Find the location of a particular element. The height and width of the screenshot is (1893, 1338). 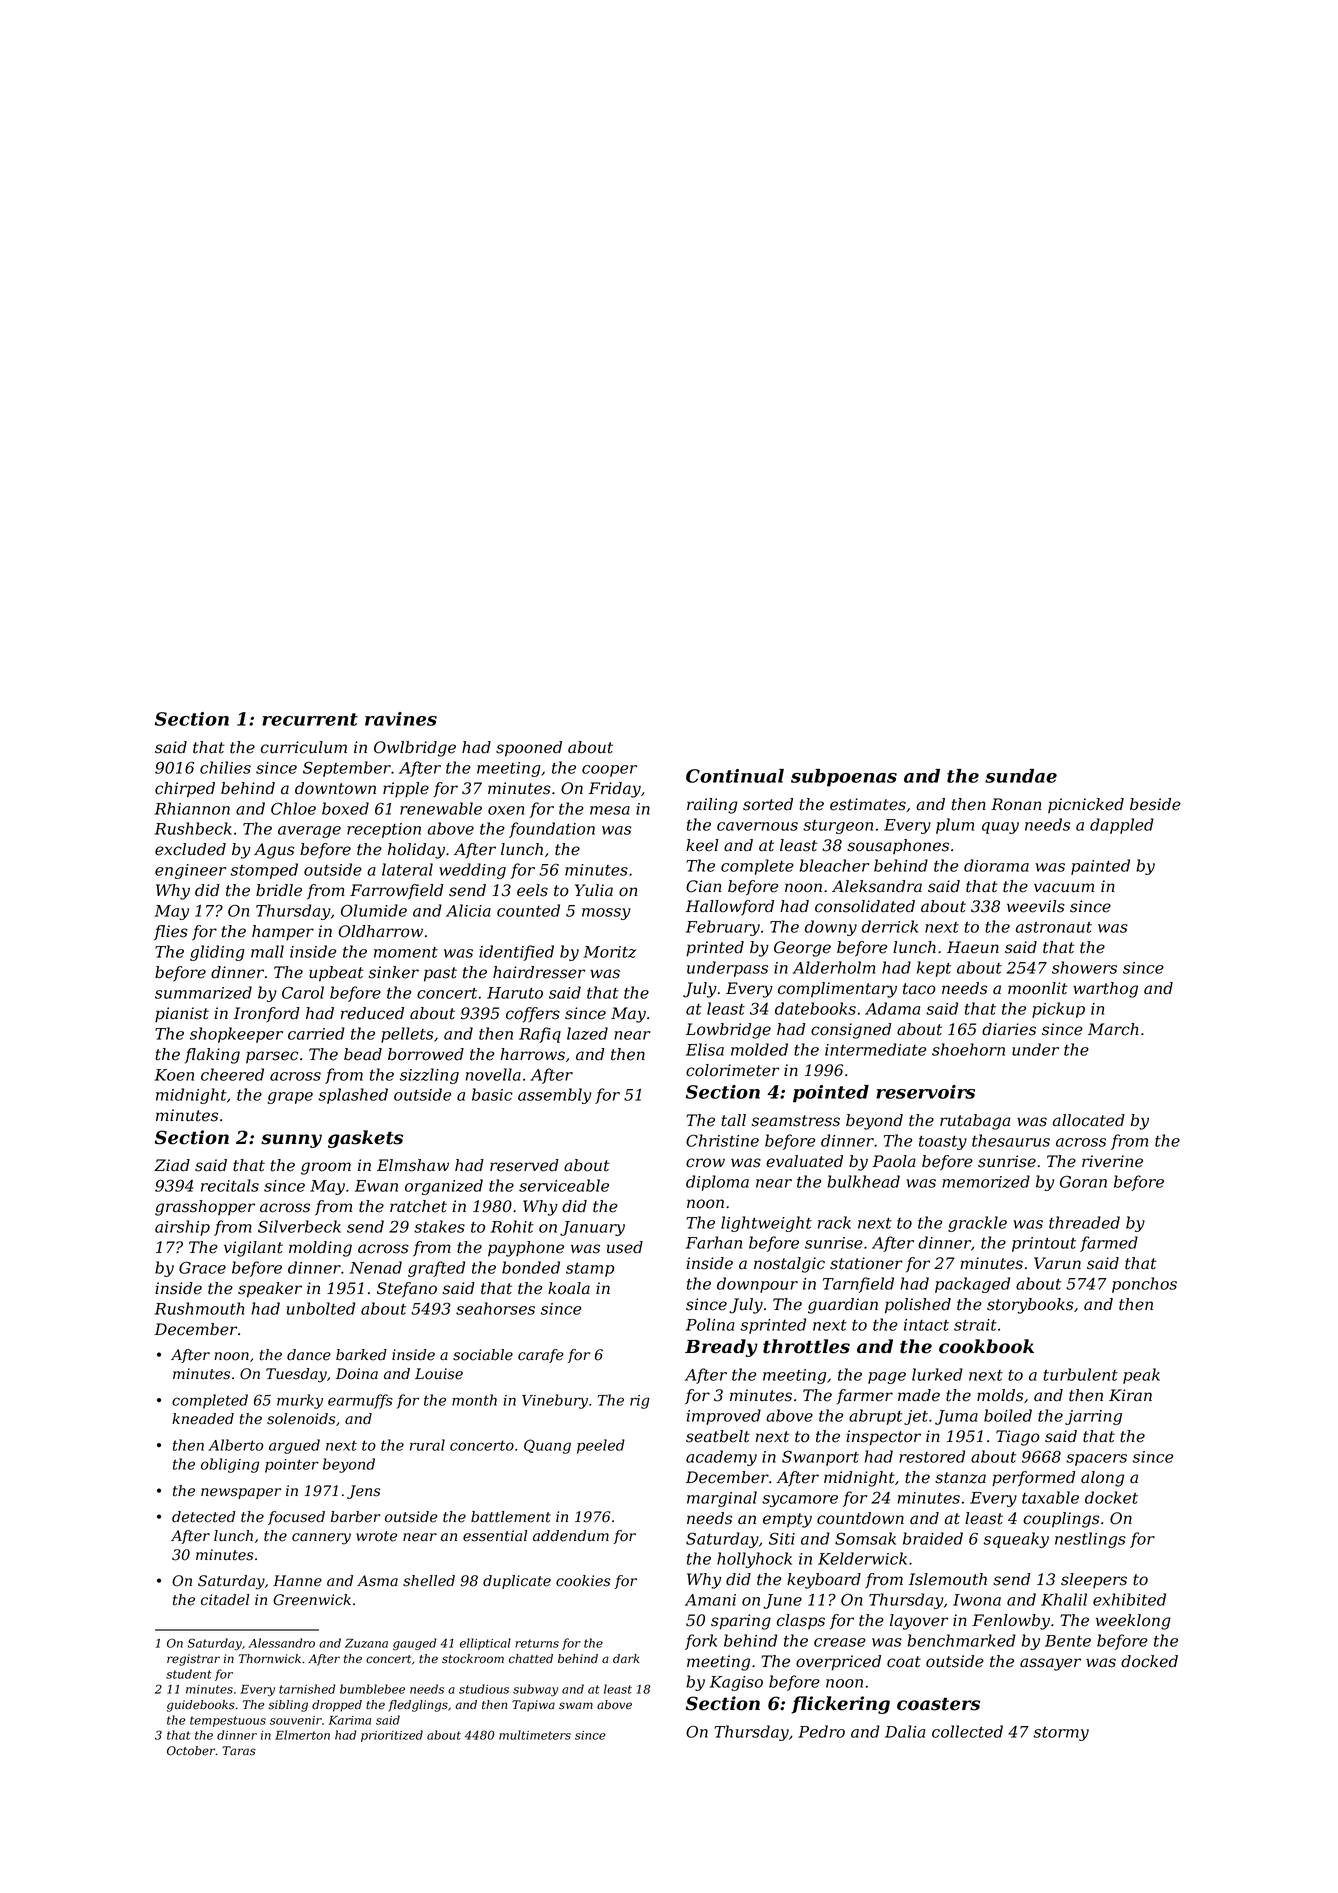

Grace is located at coordinates (202, 1267).
